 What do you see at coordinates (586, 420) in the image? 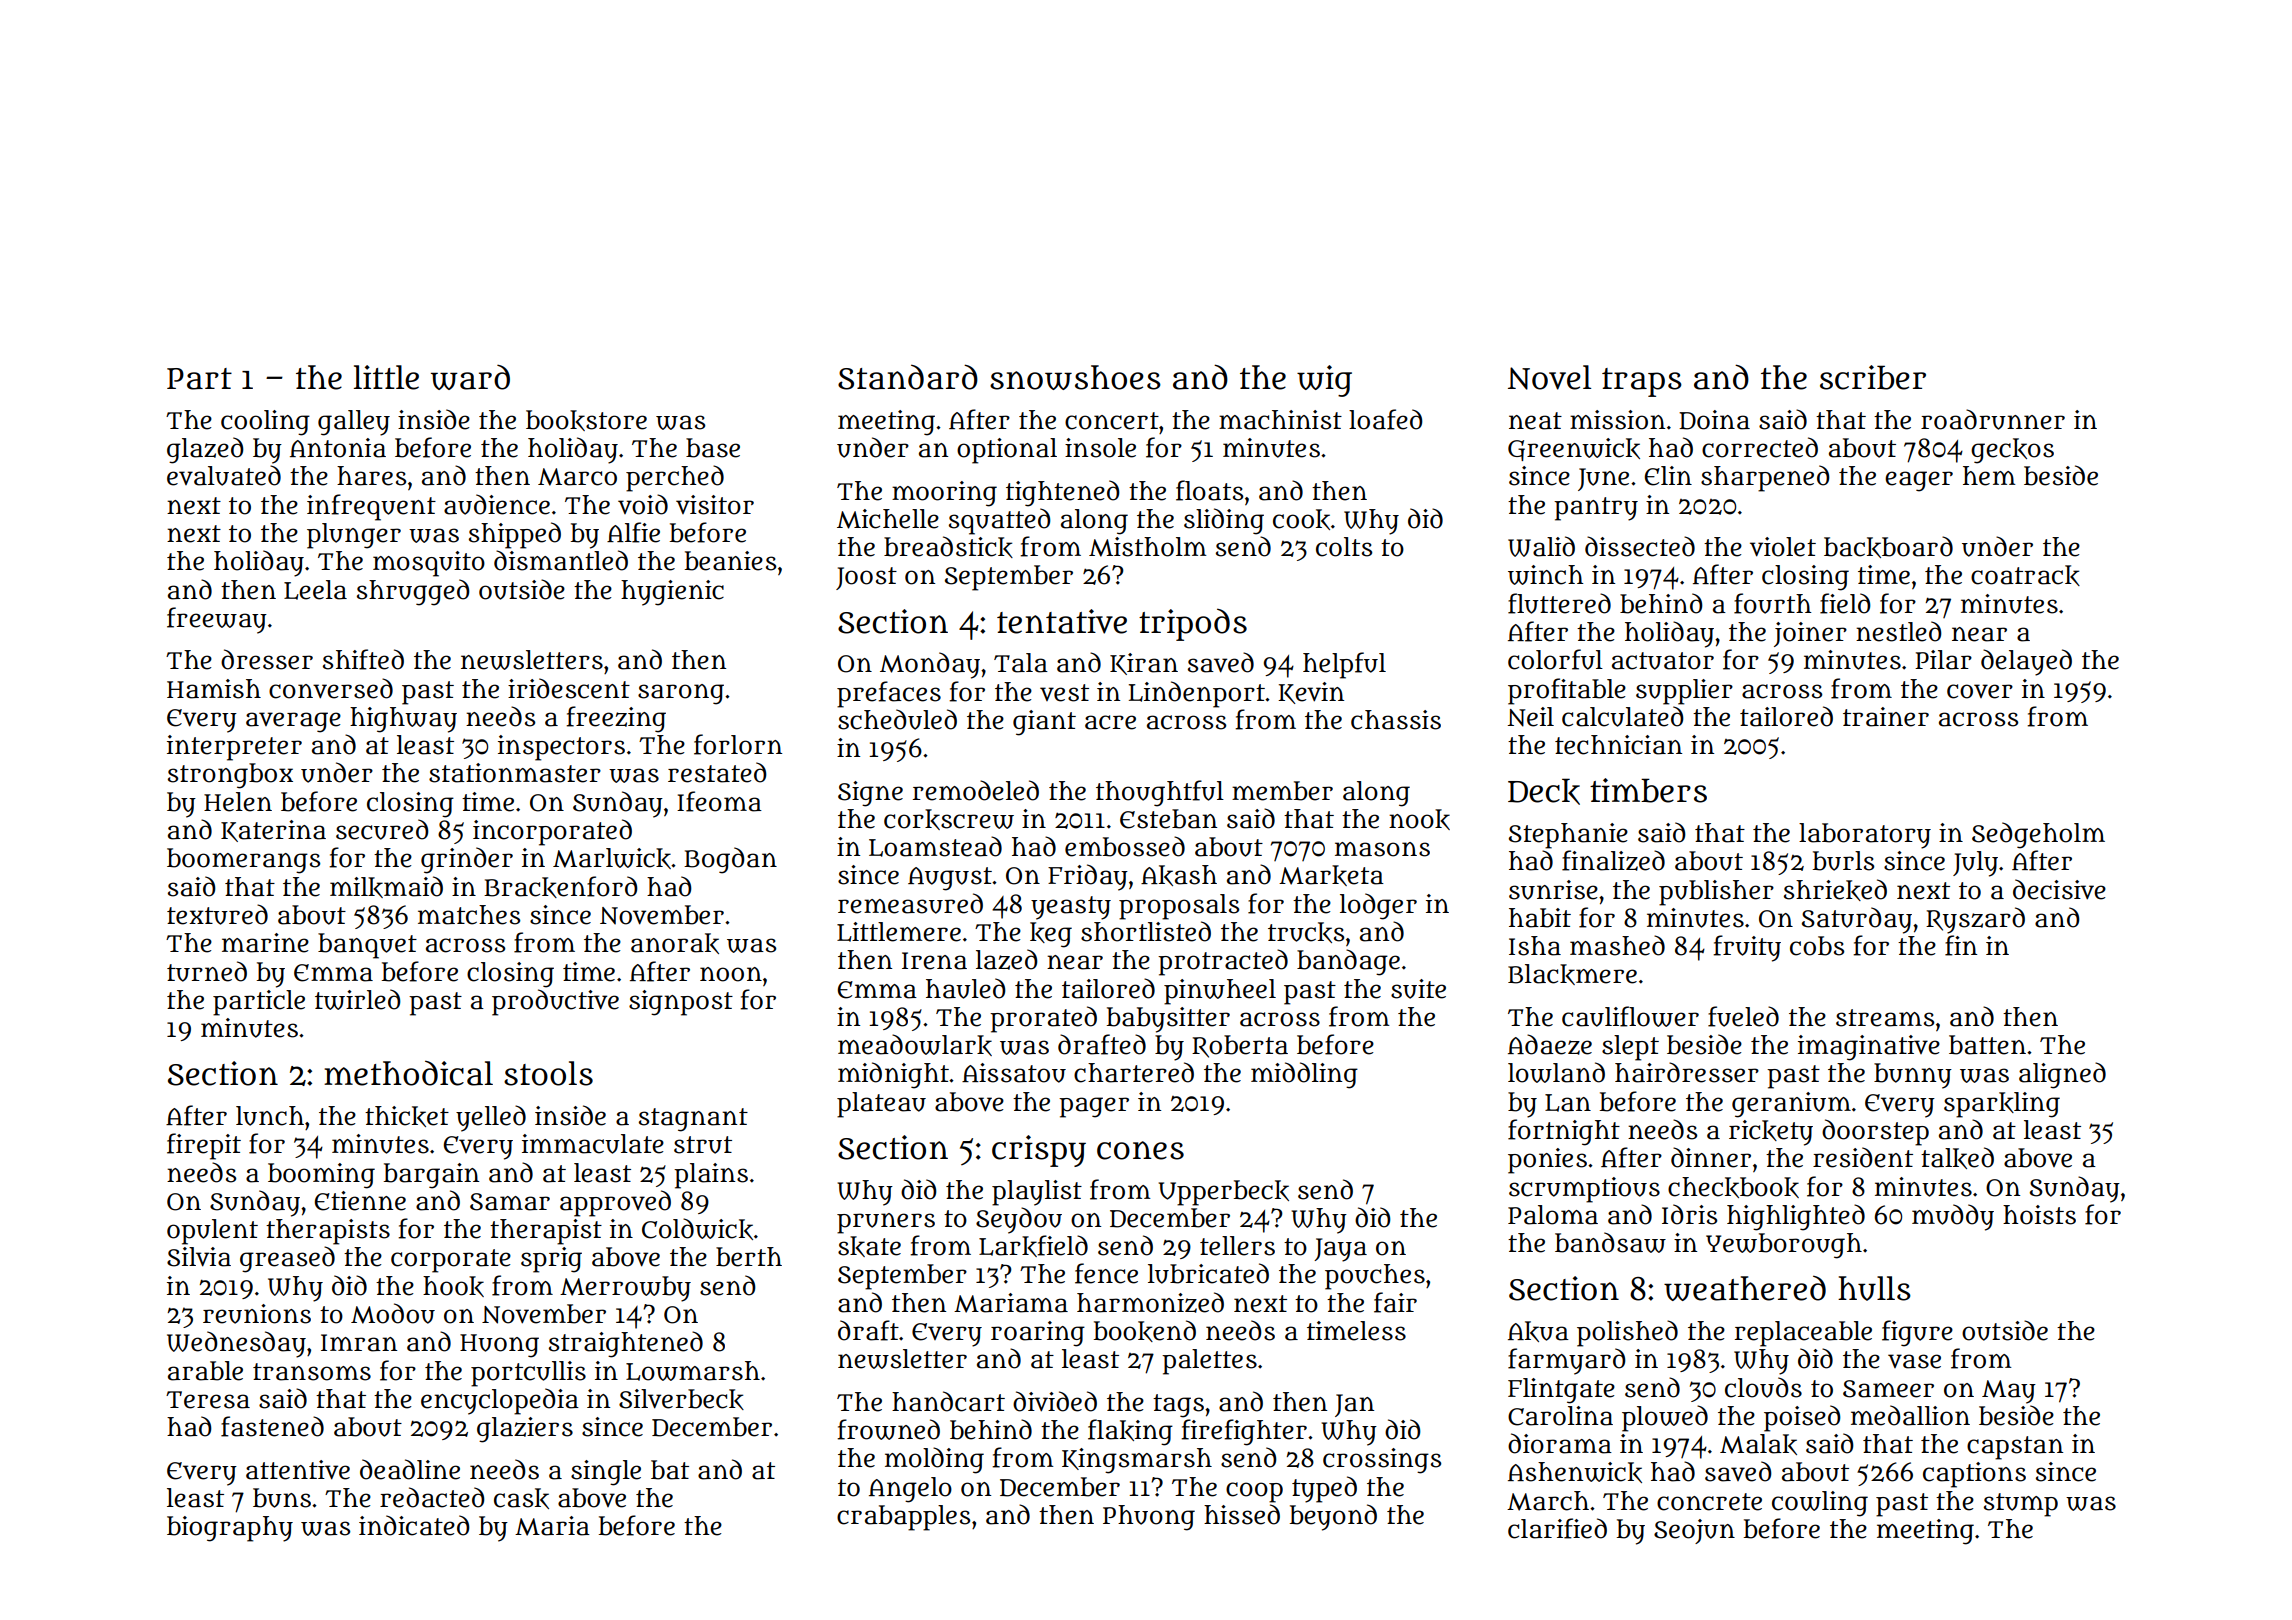
I see `bookstore` at bounding box center [586, 420].
